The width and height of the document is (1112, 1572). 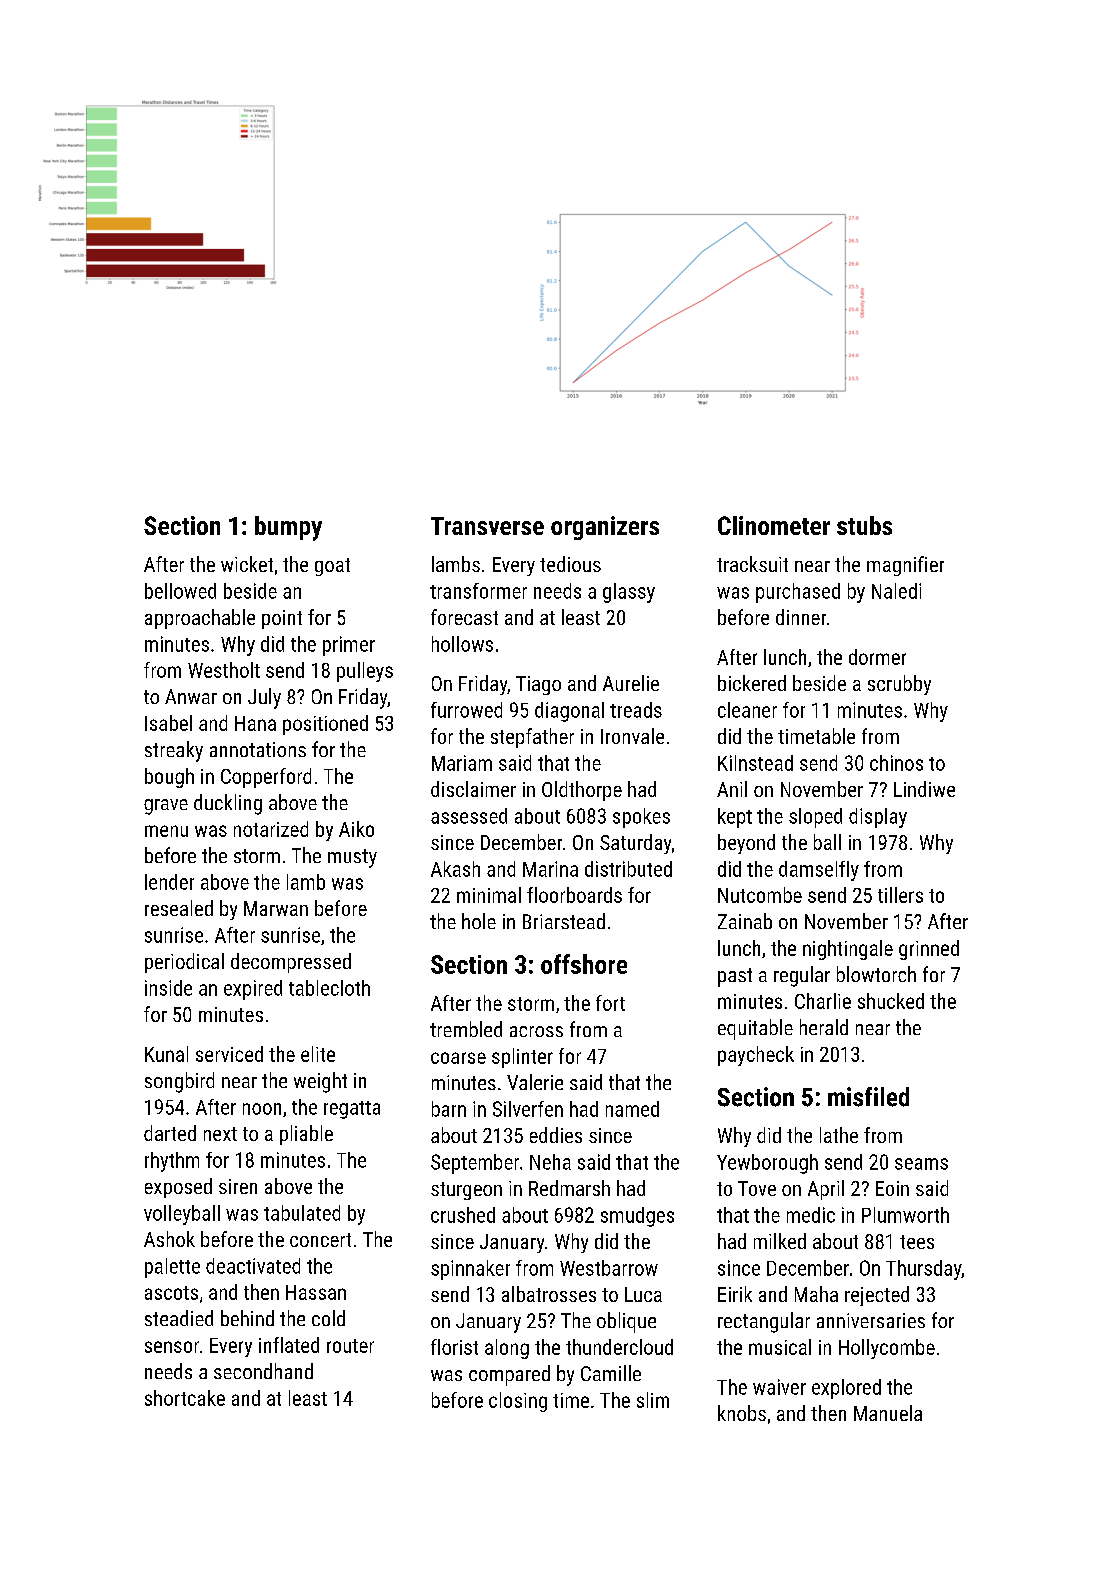 What do you see at coordinates (302, 1213) in the document?
I see `tabulated` at bounding box center [302, 1213].
